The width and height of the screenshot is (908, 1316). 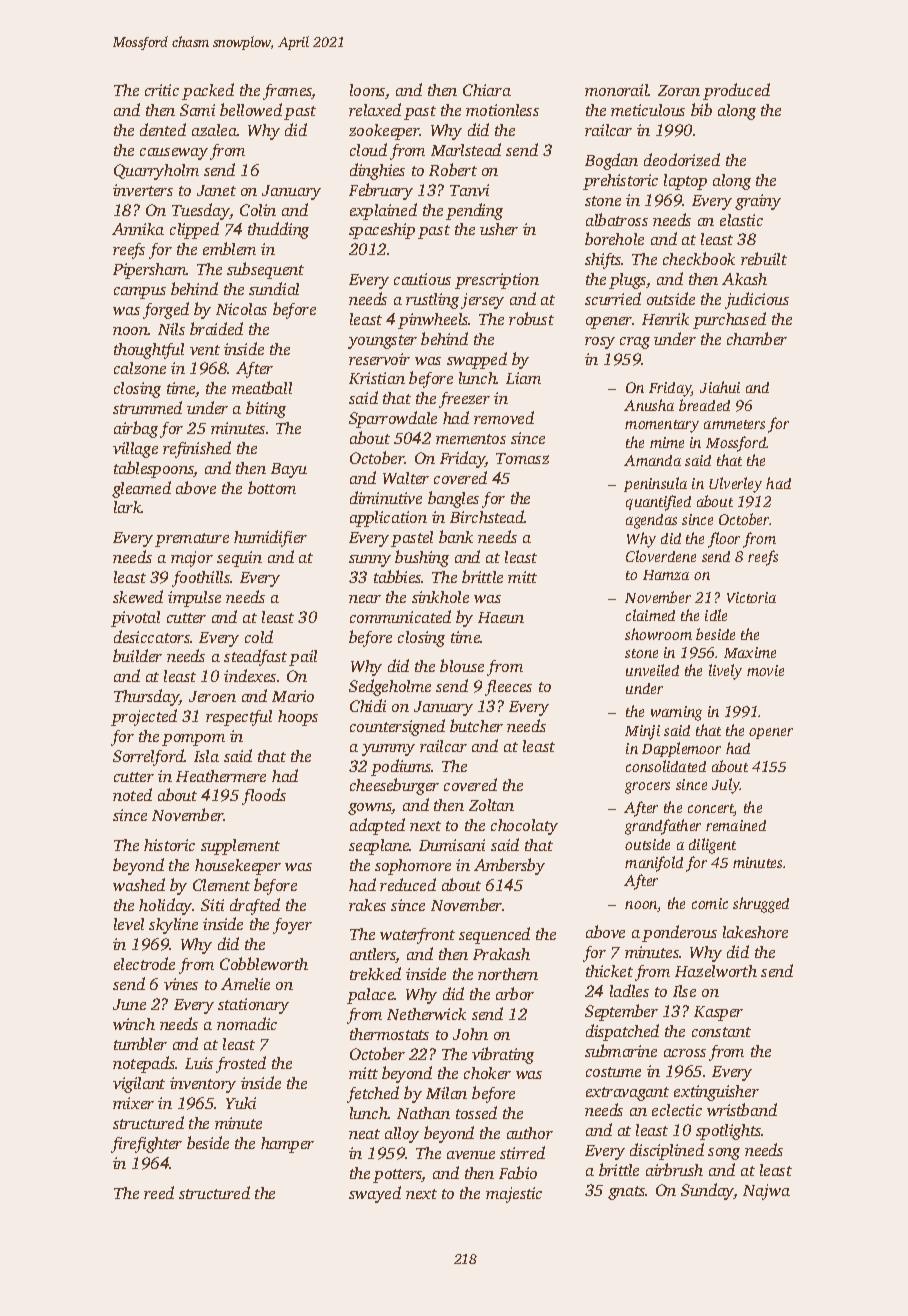 What do you see at coordinates (471, 439) in the screenshot?
I see `mementos` at bounding box center [471, 439].
